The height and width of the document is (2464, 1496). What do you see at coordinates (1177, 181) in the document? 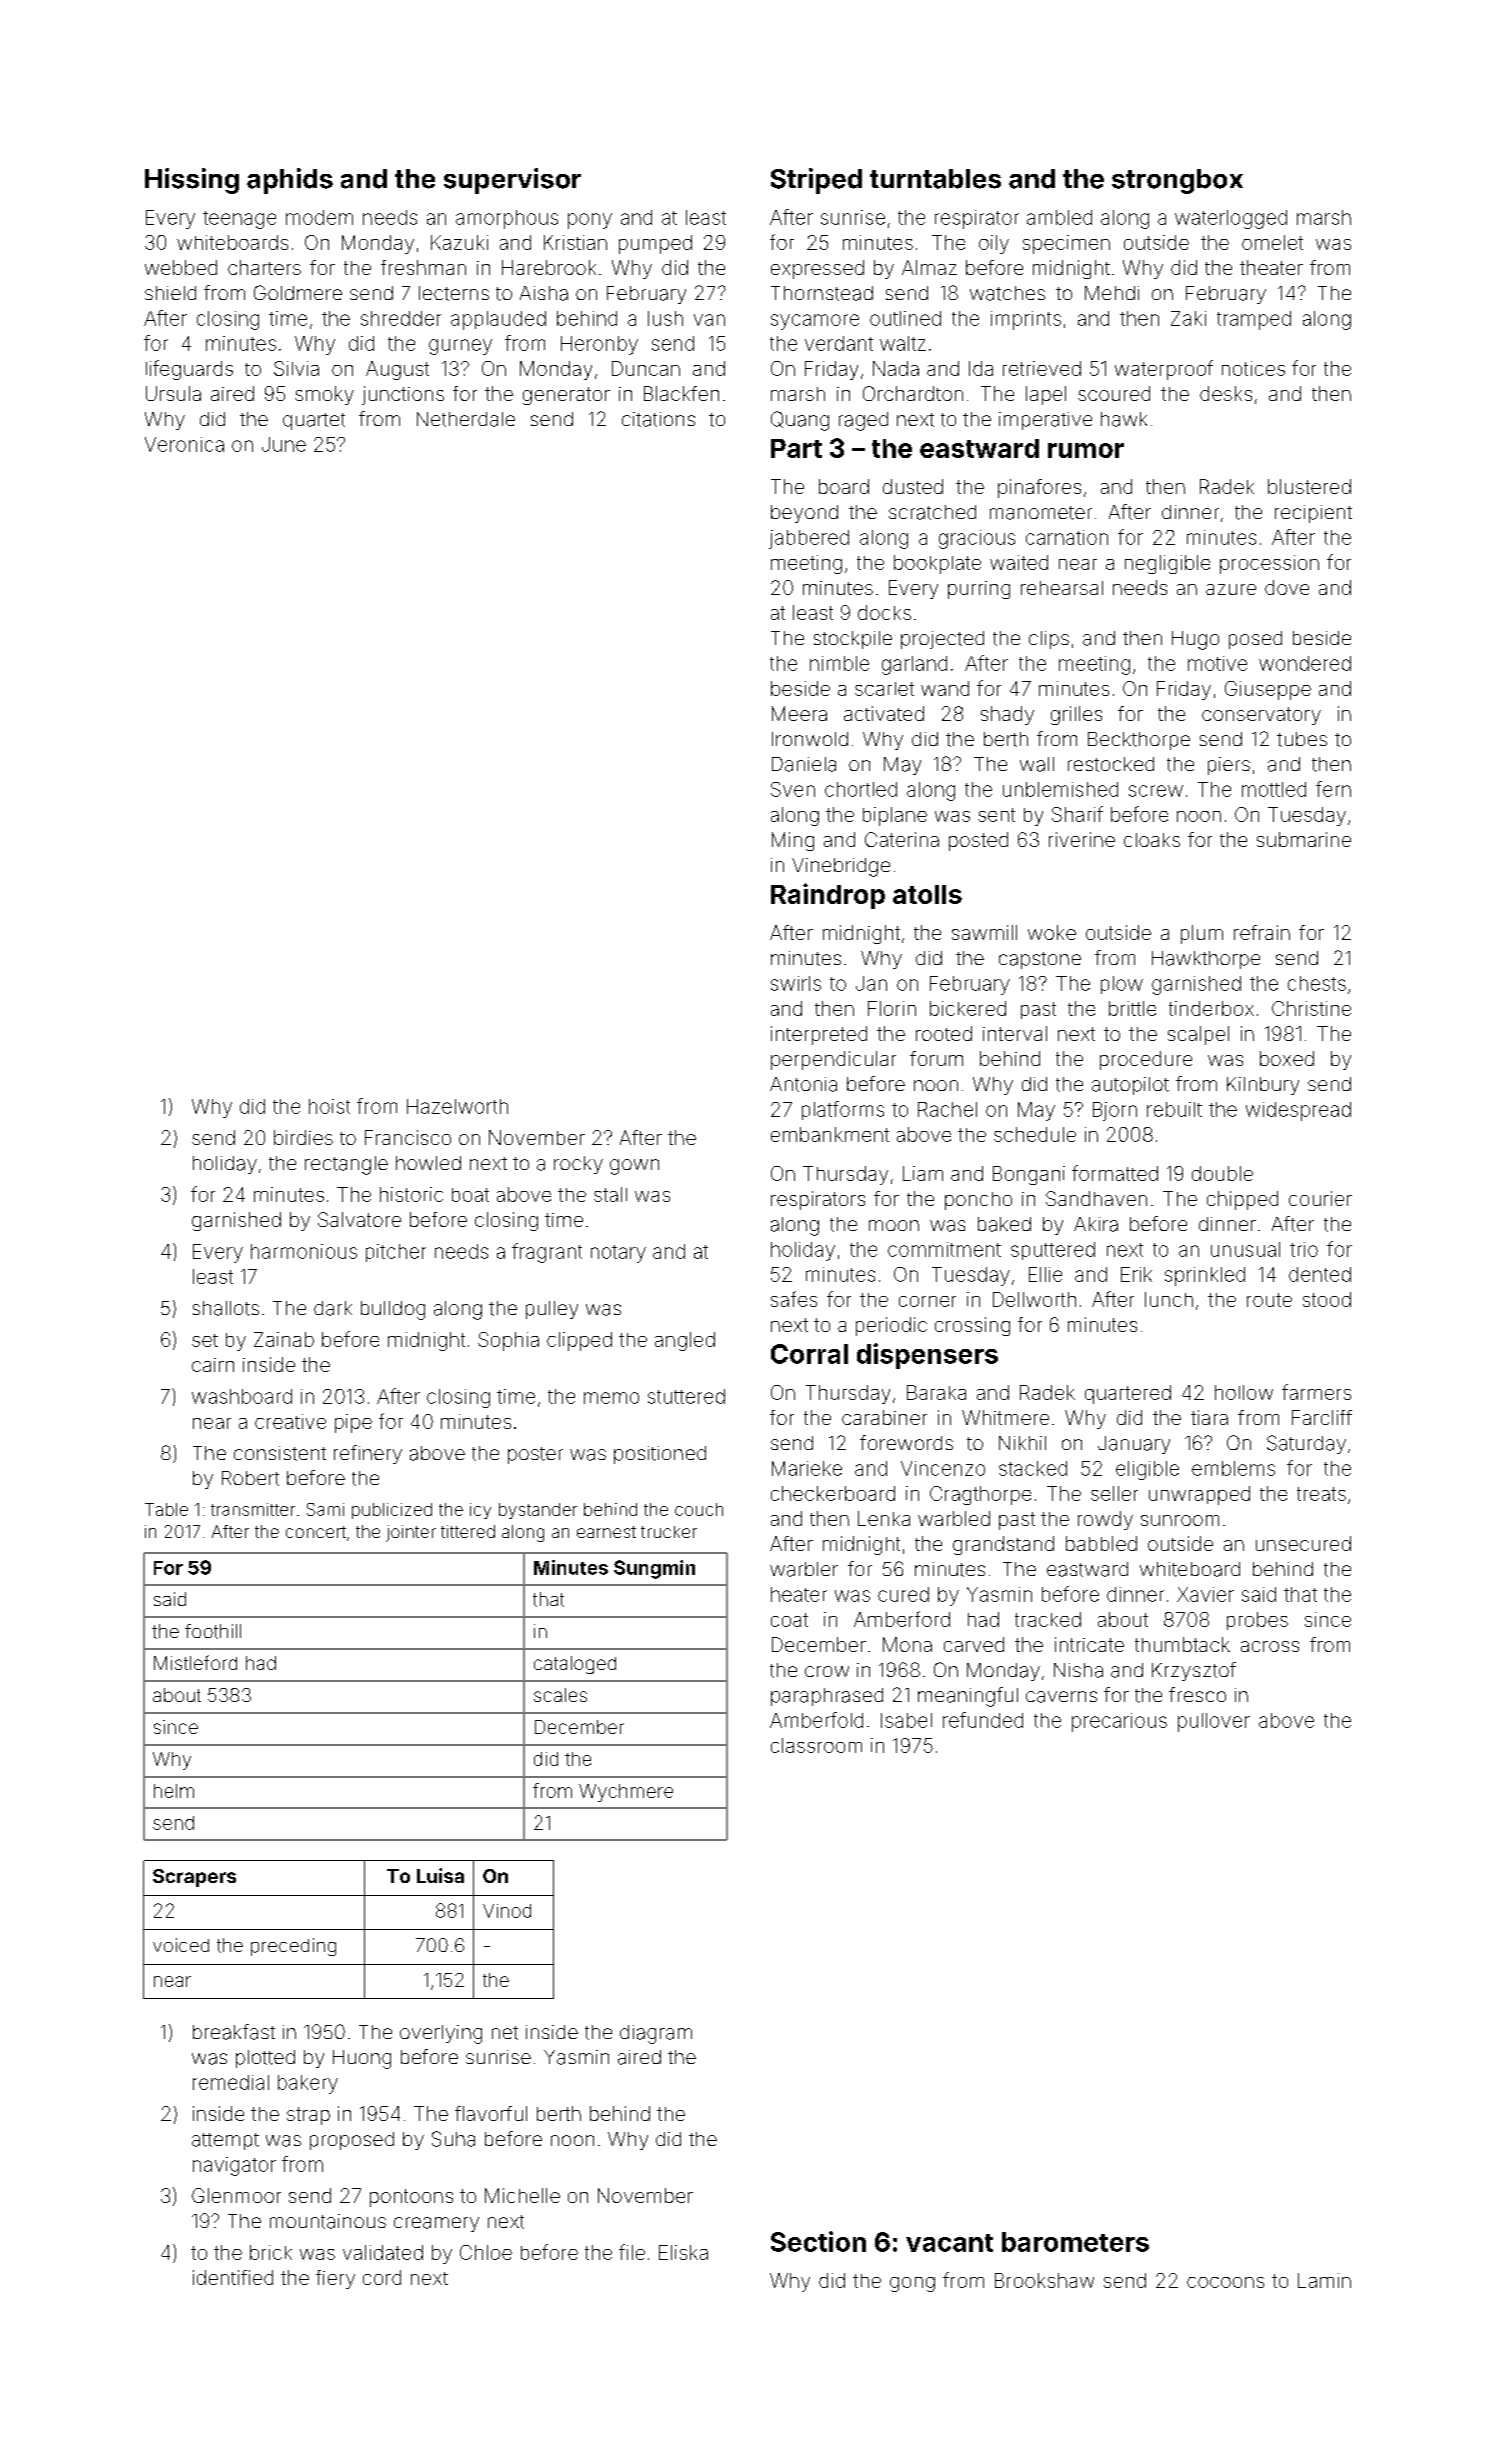
I see `strongbox` at bounding box center [1177, 181].
